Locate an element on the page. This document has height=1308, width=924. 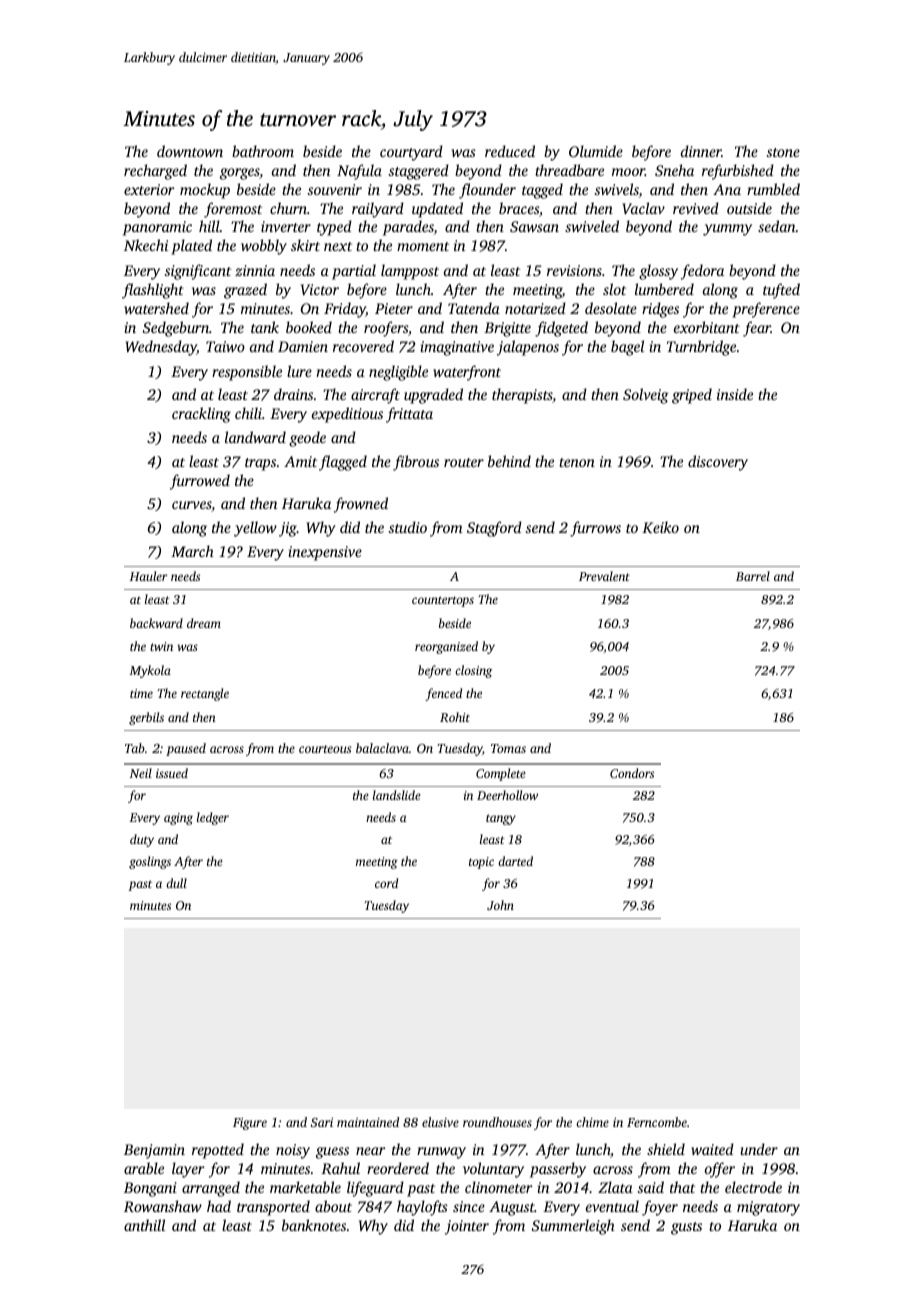
elusive is located at coordinates (440, 1122).
